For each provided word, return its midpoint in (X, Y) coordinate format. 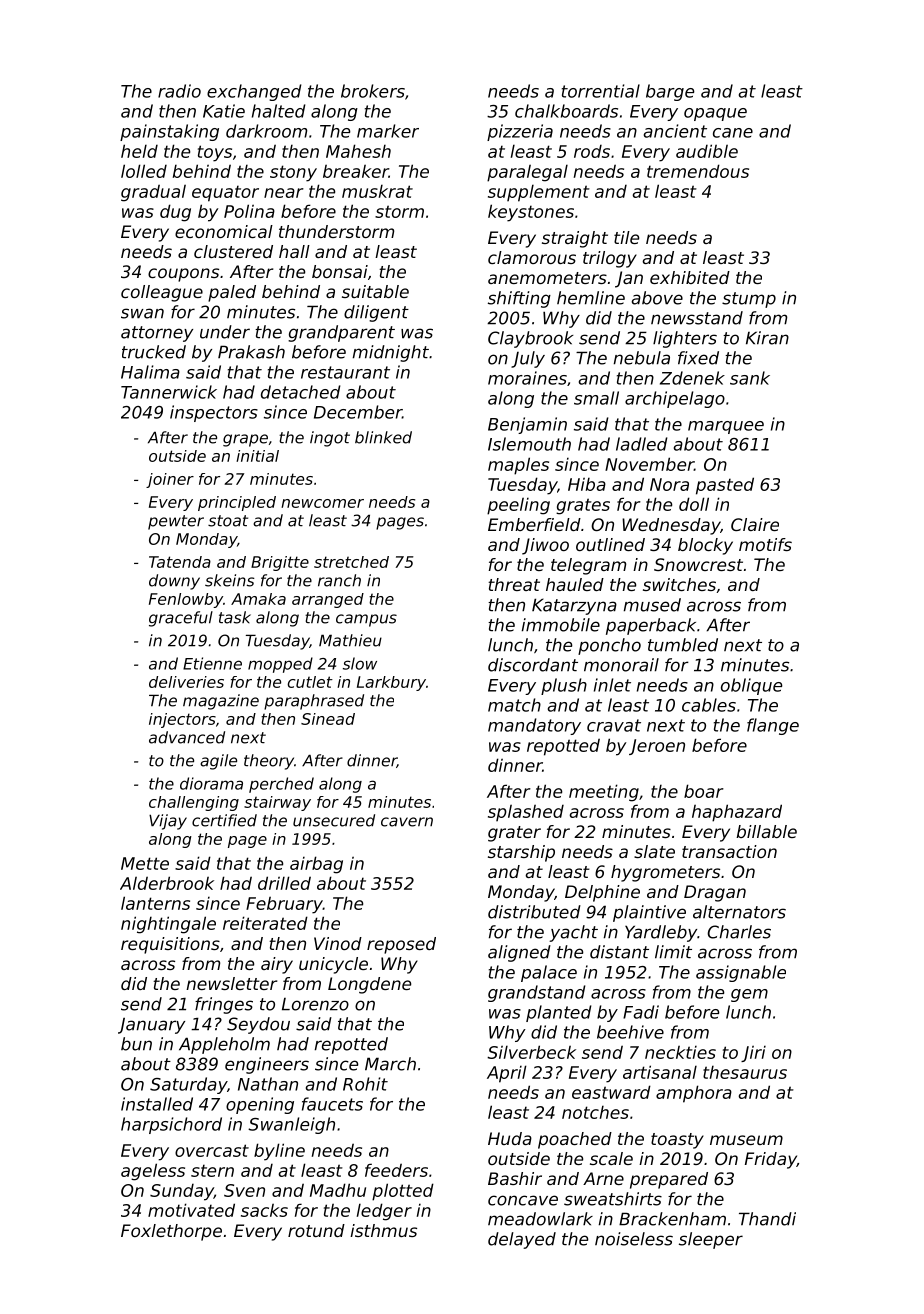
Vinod (338, 943)
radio (179, 91)
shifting (519, 299)
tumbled (683, 645)
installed (157, 1104)
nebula (642, 358)
